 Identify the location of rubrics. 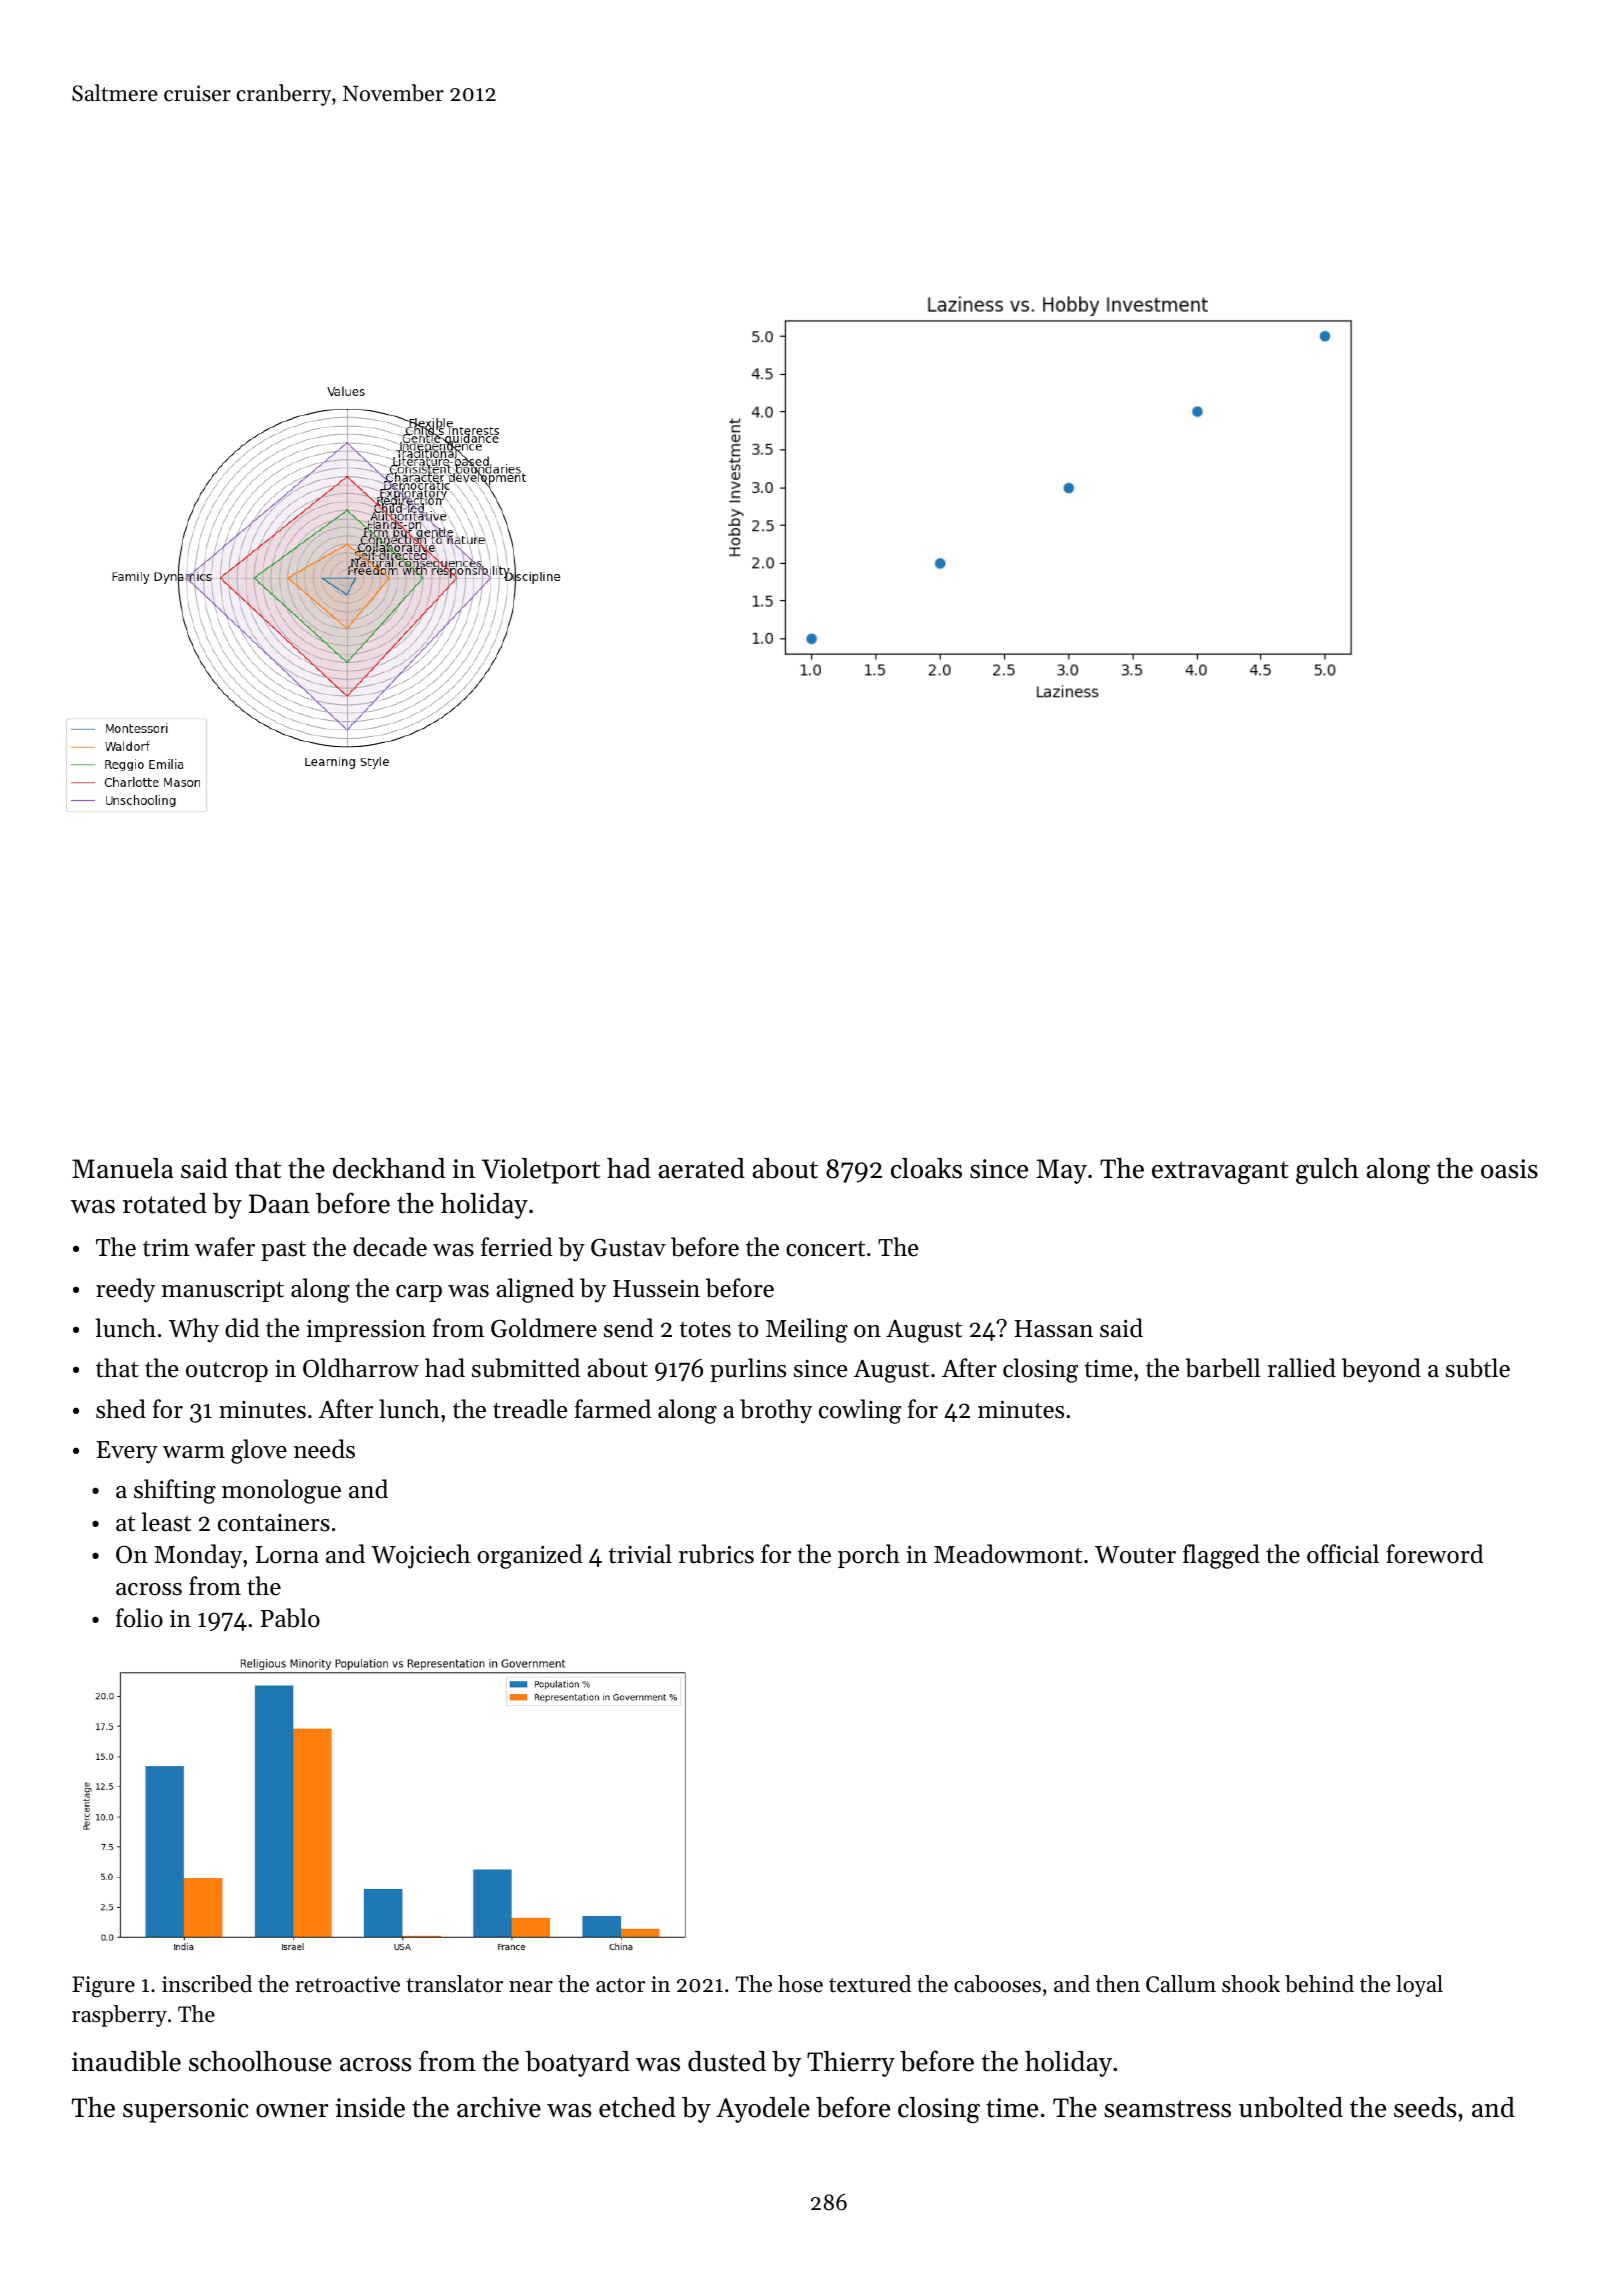
(716, 1554).
